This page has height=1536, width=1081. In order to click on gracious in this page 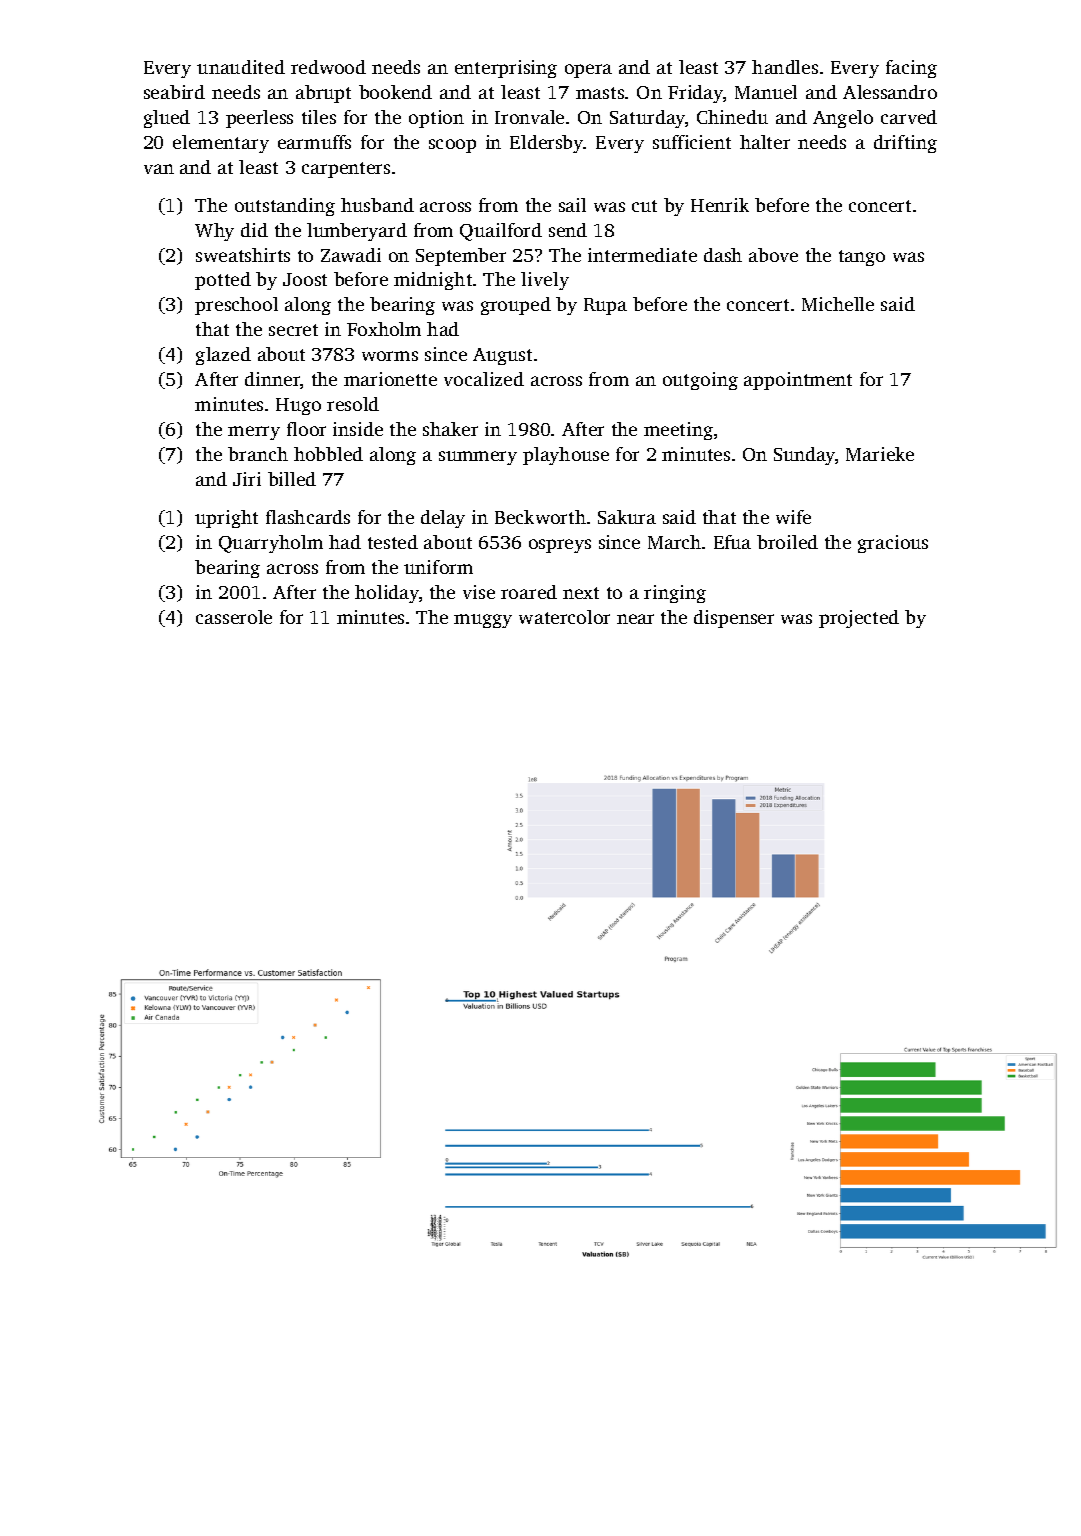, I will do `click(893, 544)`.
